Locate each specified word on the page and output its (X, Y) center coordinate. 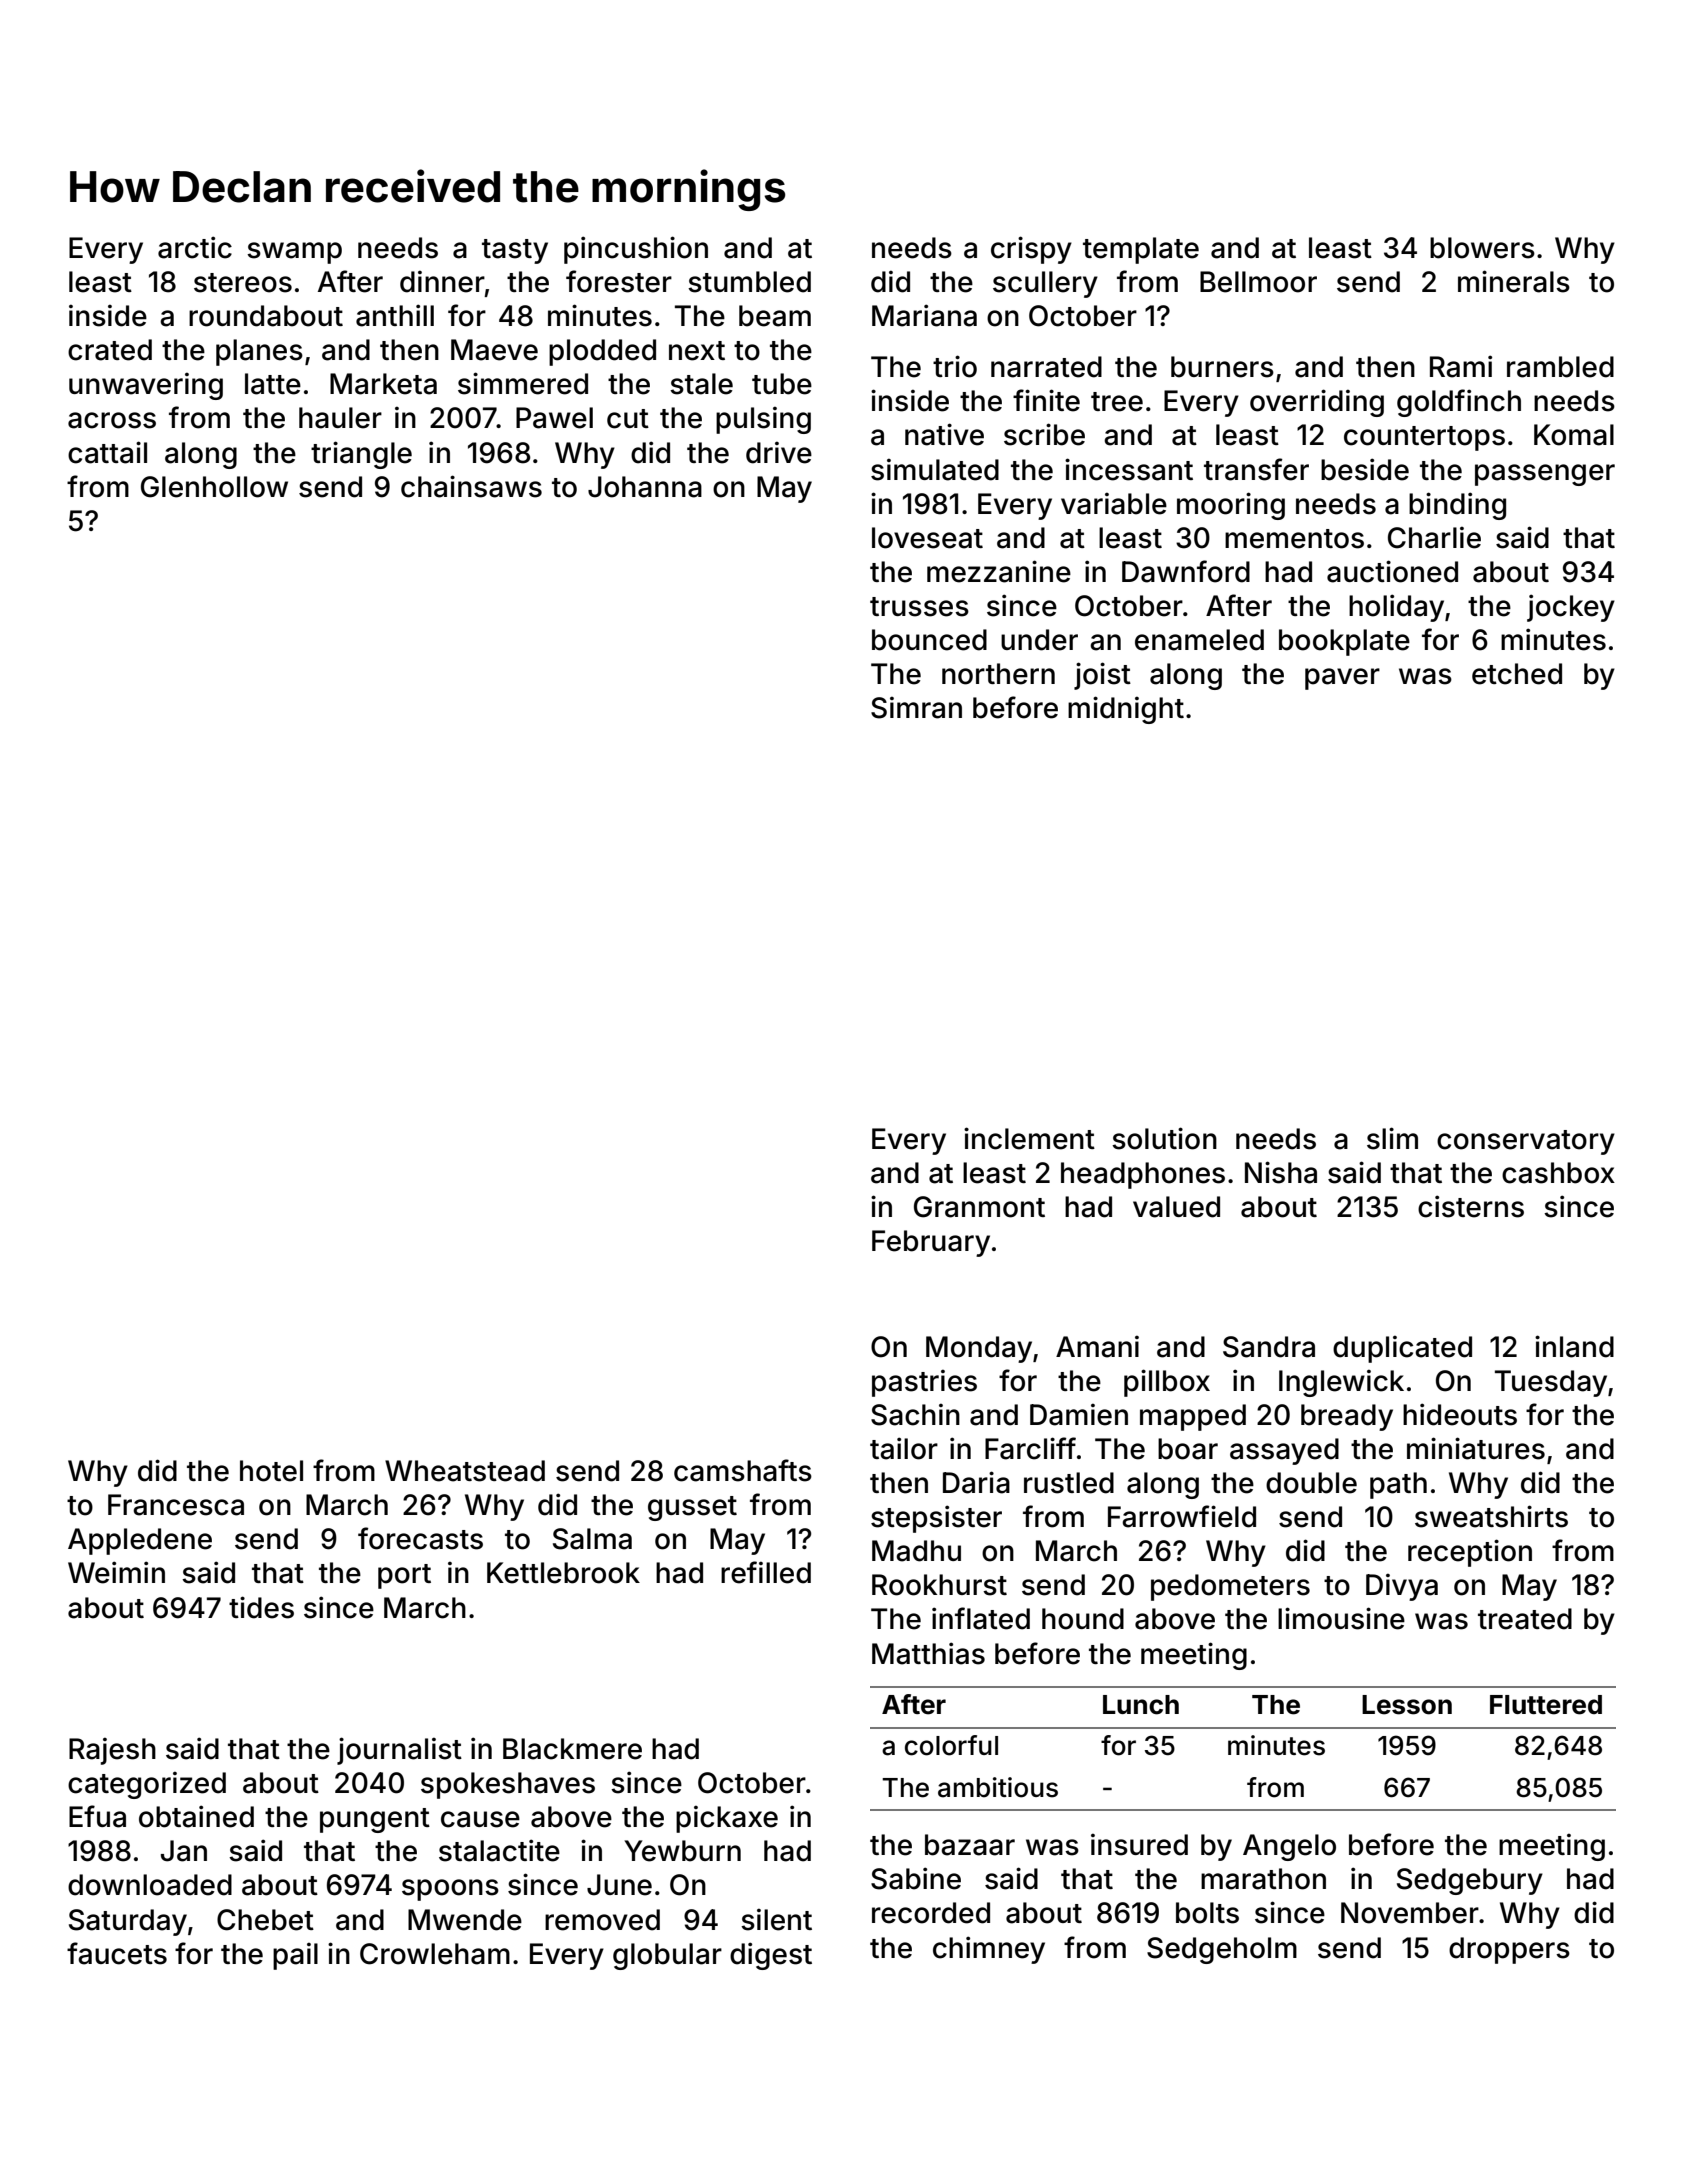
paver (1342, 679)
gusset (692, 1508)
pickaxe (727, 1819)
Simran (916, 707)
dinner (442, 281)
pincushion (636, 250)
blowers (1482, 248)
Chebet (265, 1920)
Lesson (1407, 1705)
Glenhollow (214, 487)
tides (261, 1607)
